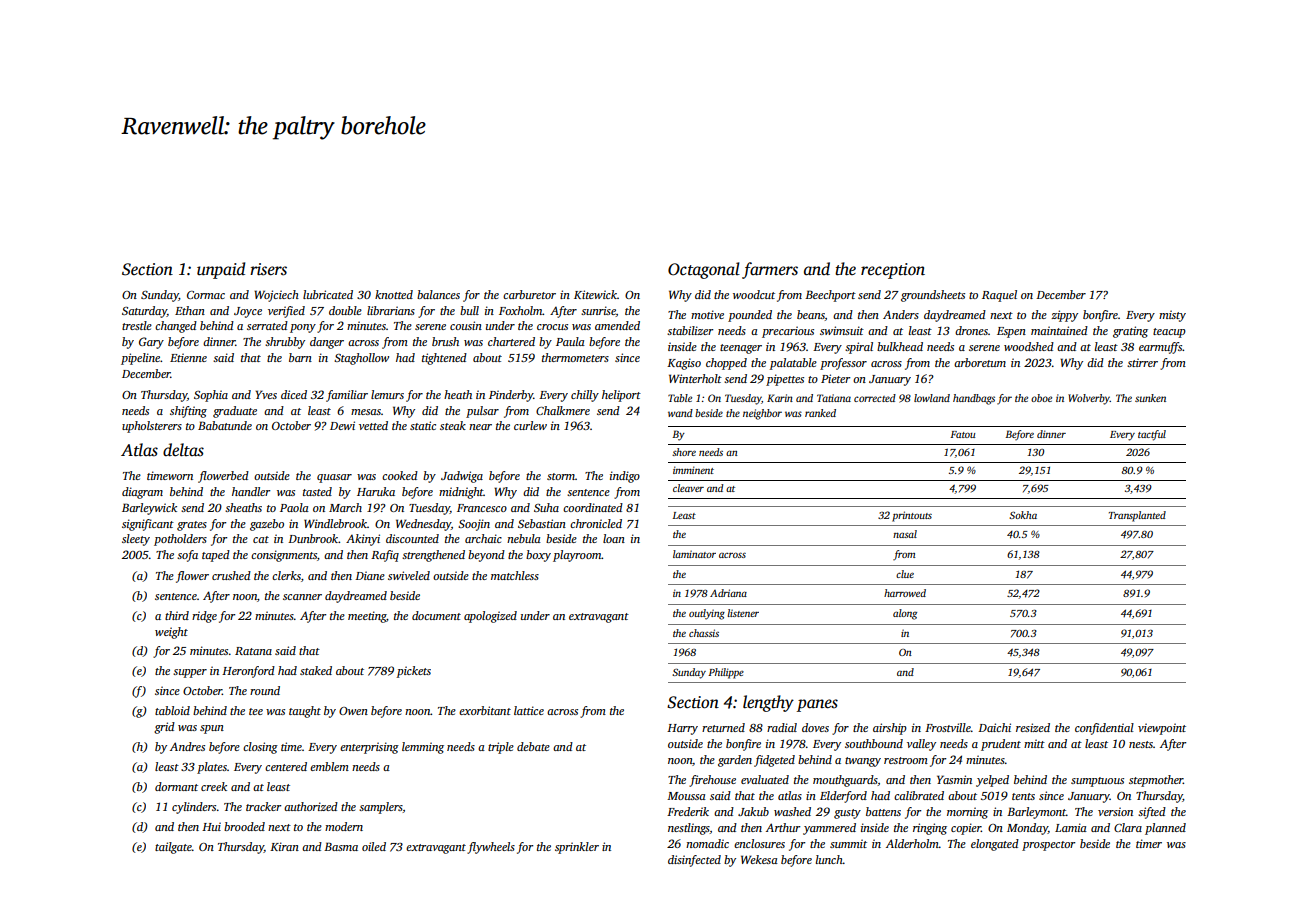 This page has width=1308, height=924. What do you see at coordinates (316, 670) in the page?
I see `staked` at bounding box center [316, 670].
